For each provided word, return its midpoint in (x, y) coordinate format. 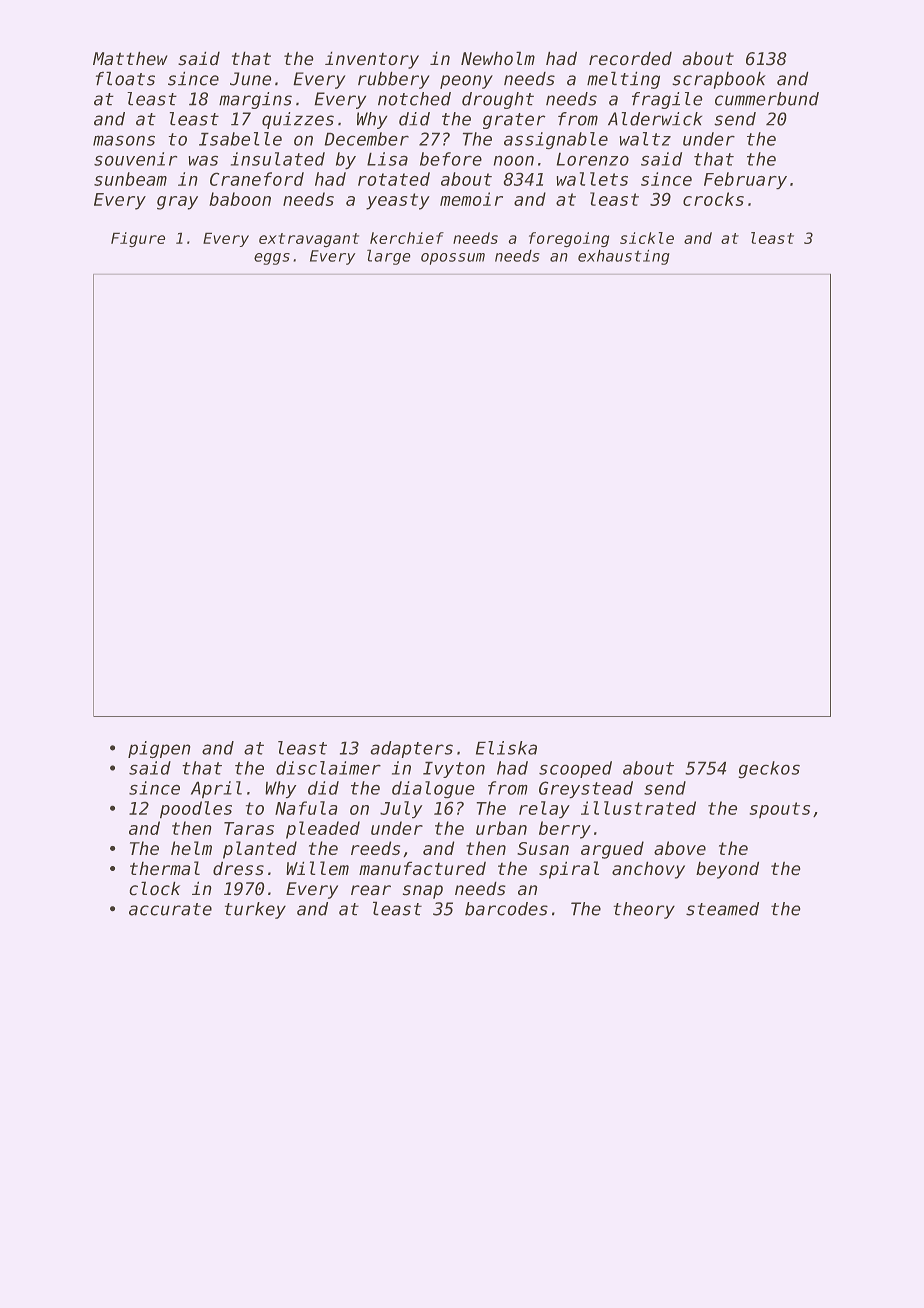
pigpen (159, 749)
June (250, 79)
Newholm (498, 58)
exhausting (624, 257)
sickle (647, 238)
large (388, 257)
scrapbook (719, 80)
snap (423, 892)
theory (644, 910)
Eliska (506, 748)
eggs (272, 259)
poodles (196, 809)
